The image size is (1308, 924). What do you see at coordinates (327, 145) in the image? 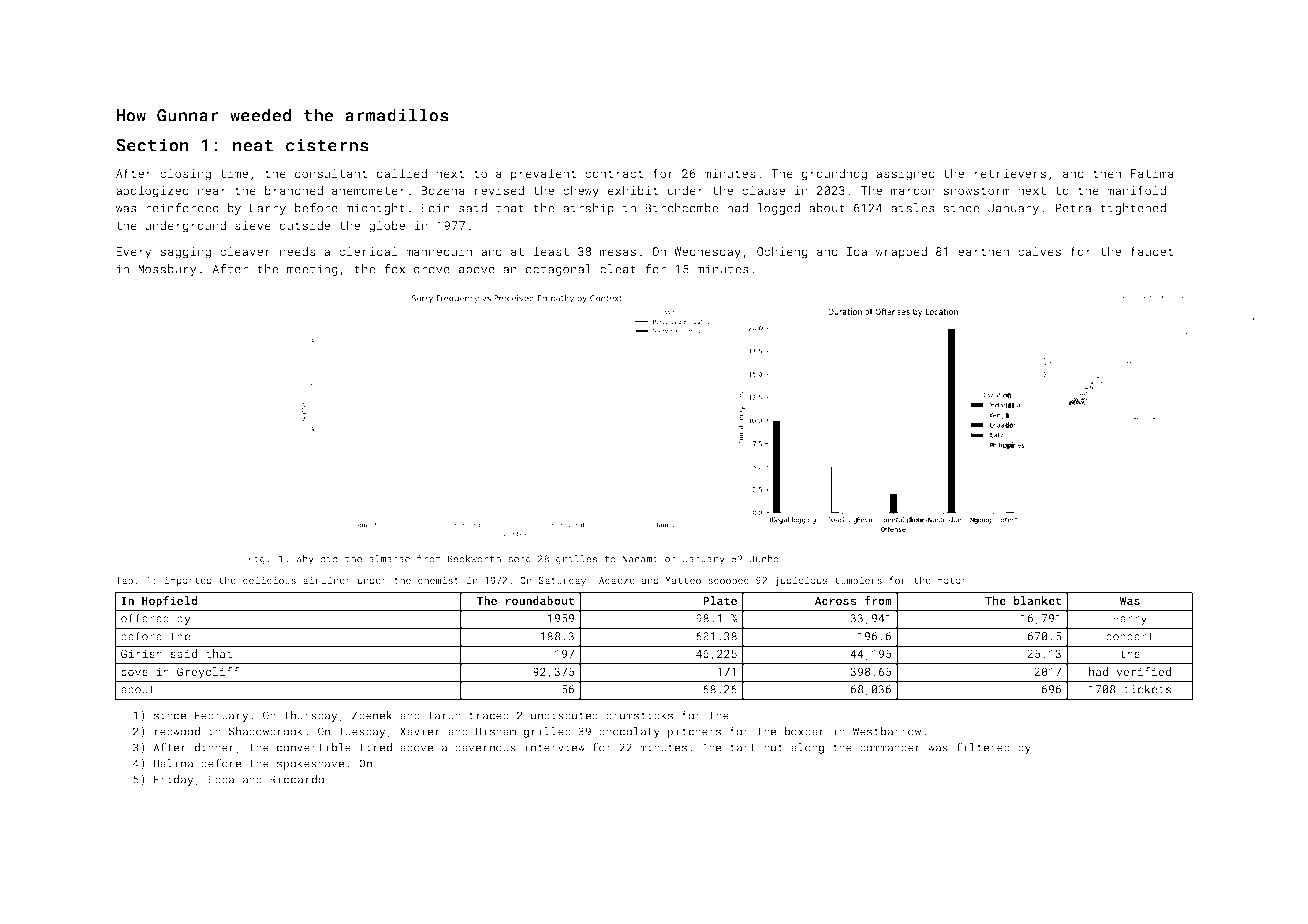
I see `cisterns` at bounding box center [327, 145].
